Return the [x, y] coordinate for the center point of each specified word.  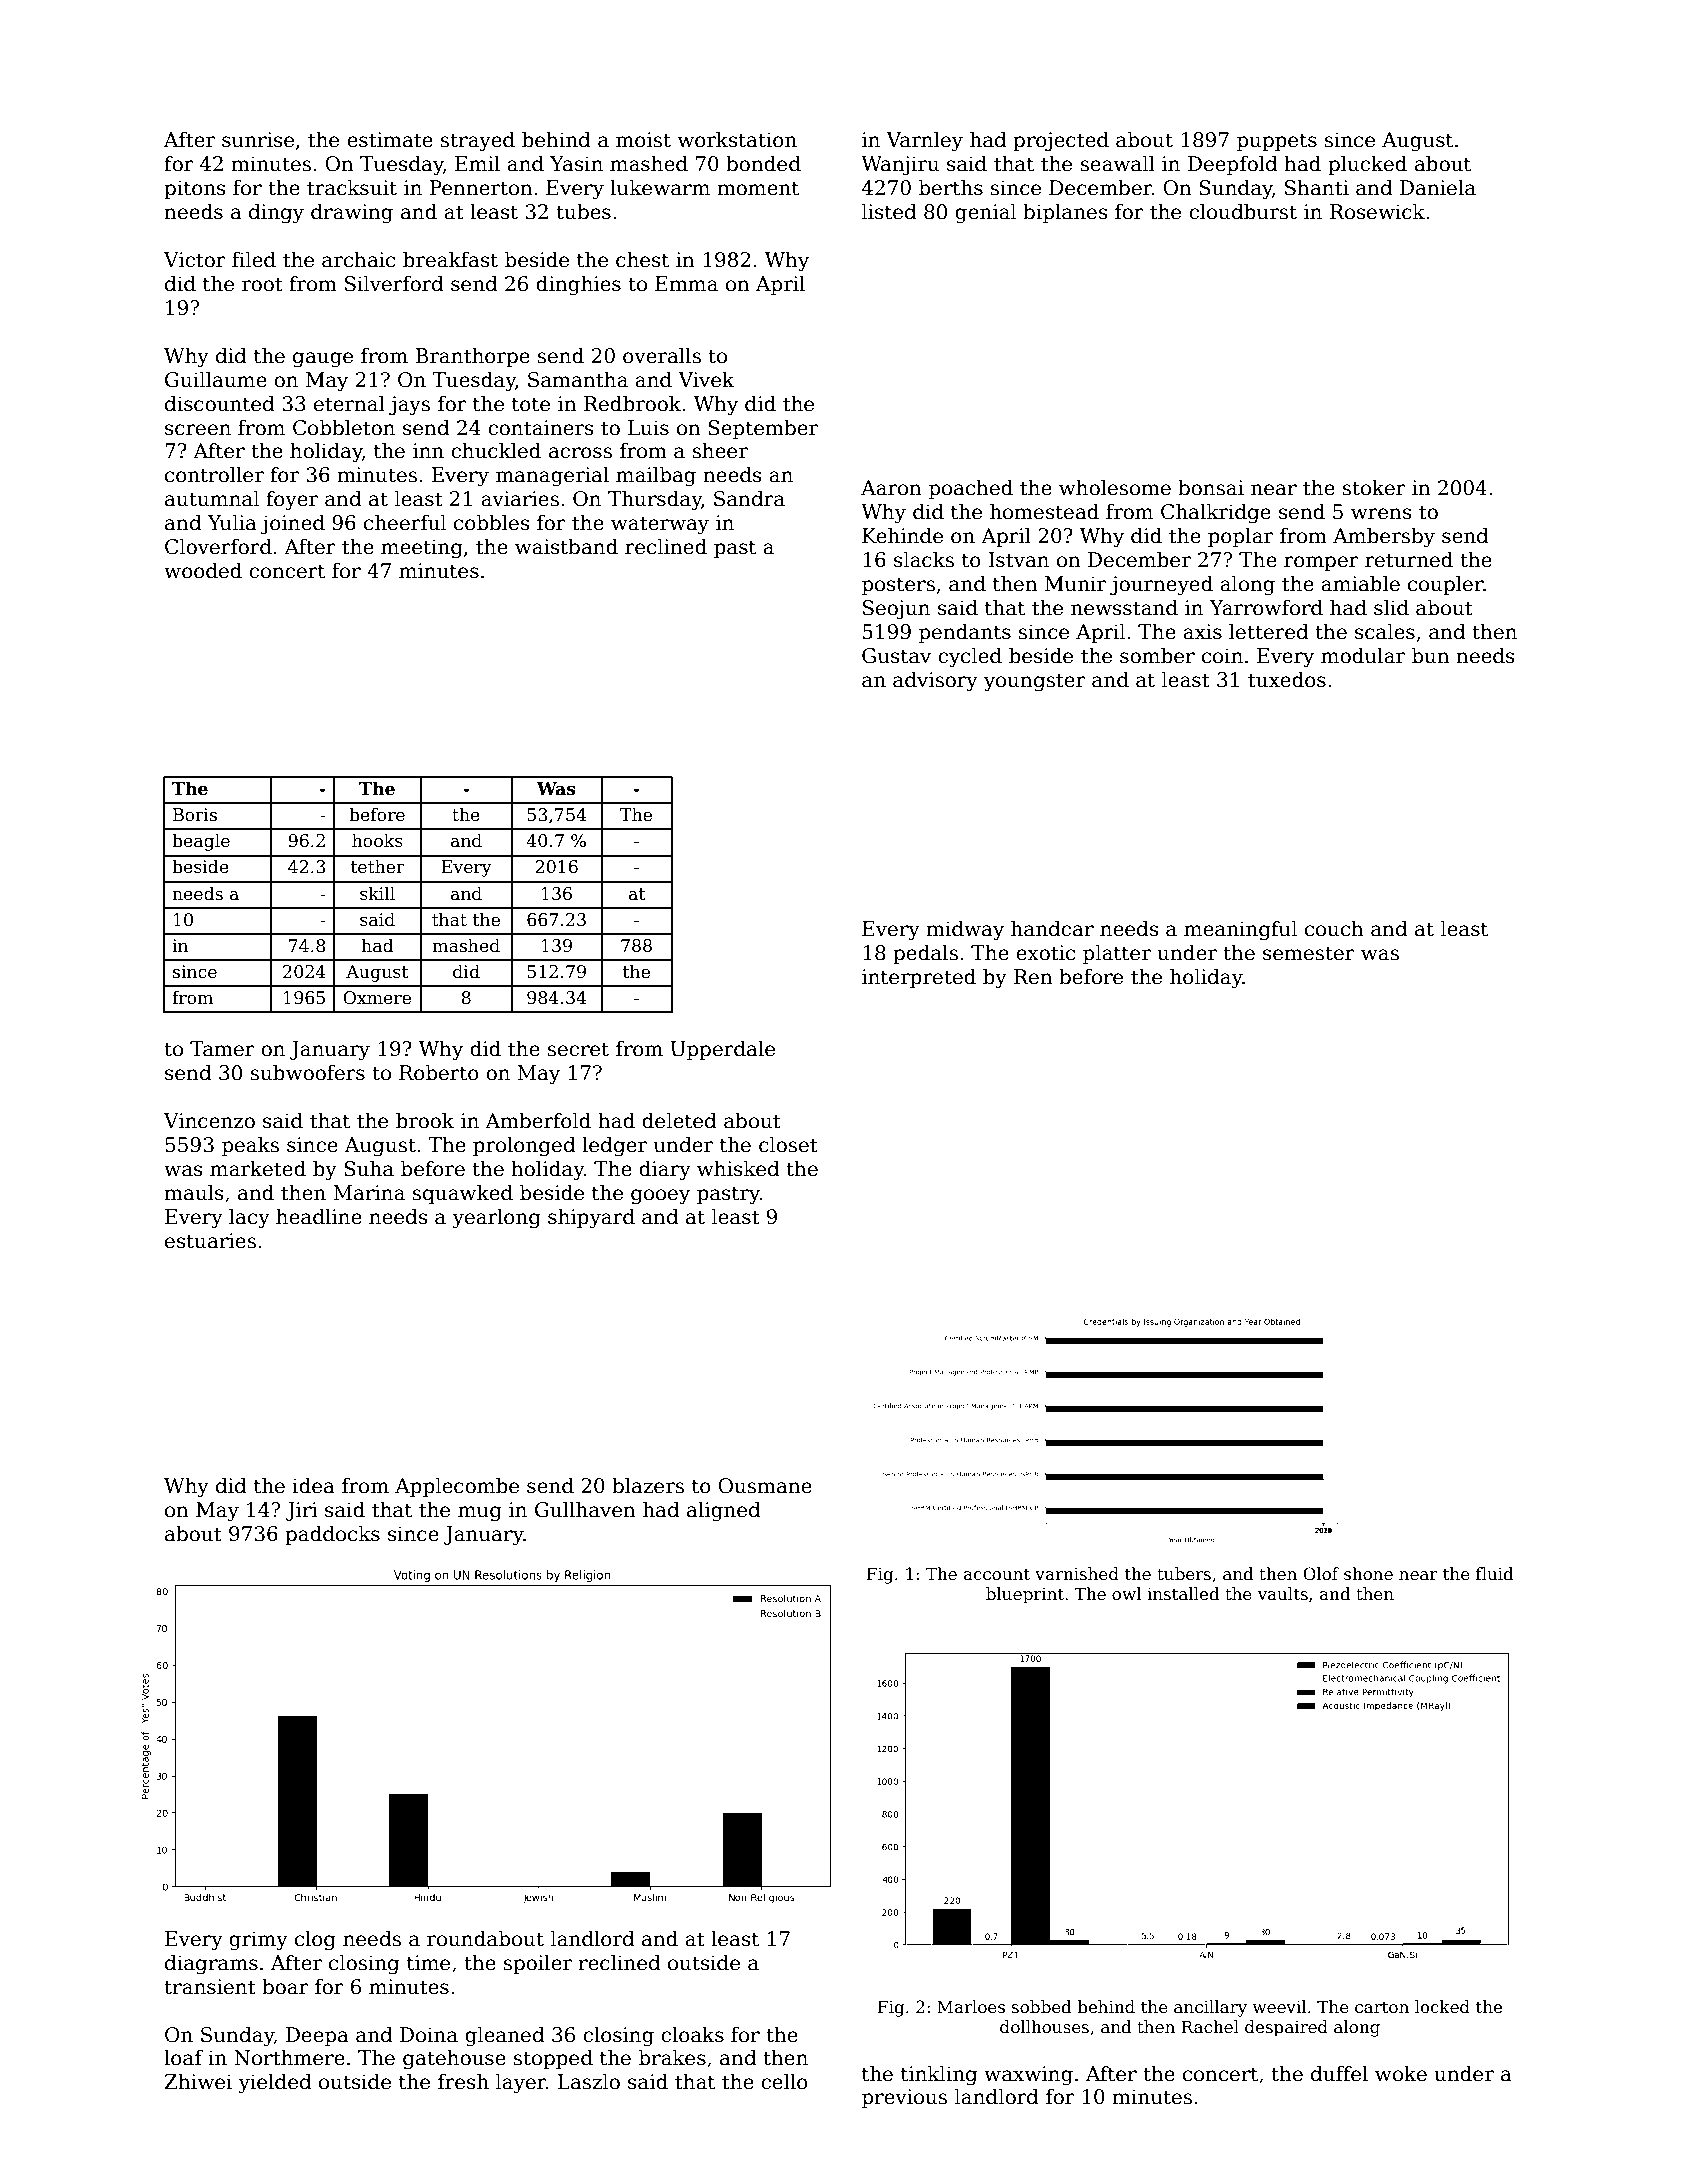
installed [1183, 1594]
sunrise [258, 140]
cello [784, 2081]
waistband [566, 546]
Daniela [1438, 187]
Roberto [439, 1072]
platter [1117, 954]
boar [285, 1986]
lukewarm [660, 187]
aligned [724, 1511]
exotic [1045, 953]
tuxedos [1287, 679]
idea [313, 1485]
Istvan [1018, 560]
